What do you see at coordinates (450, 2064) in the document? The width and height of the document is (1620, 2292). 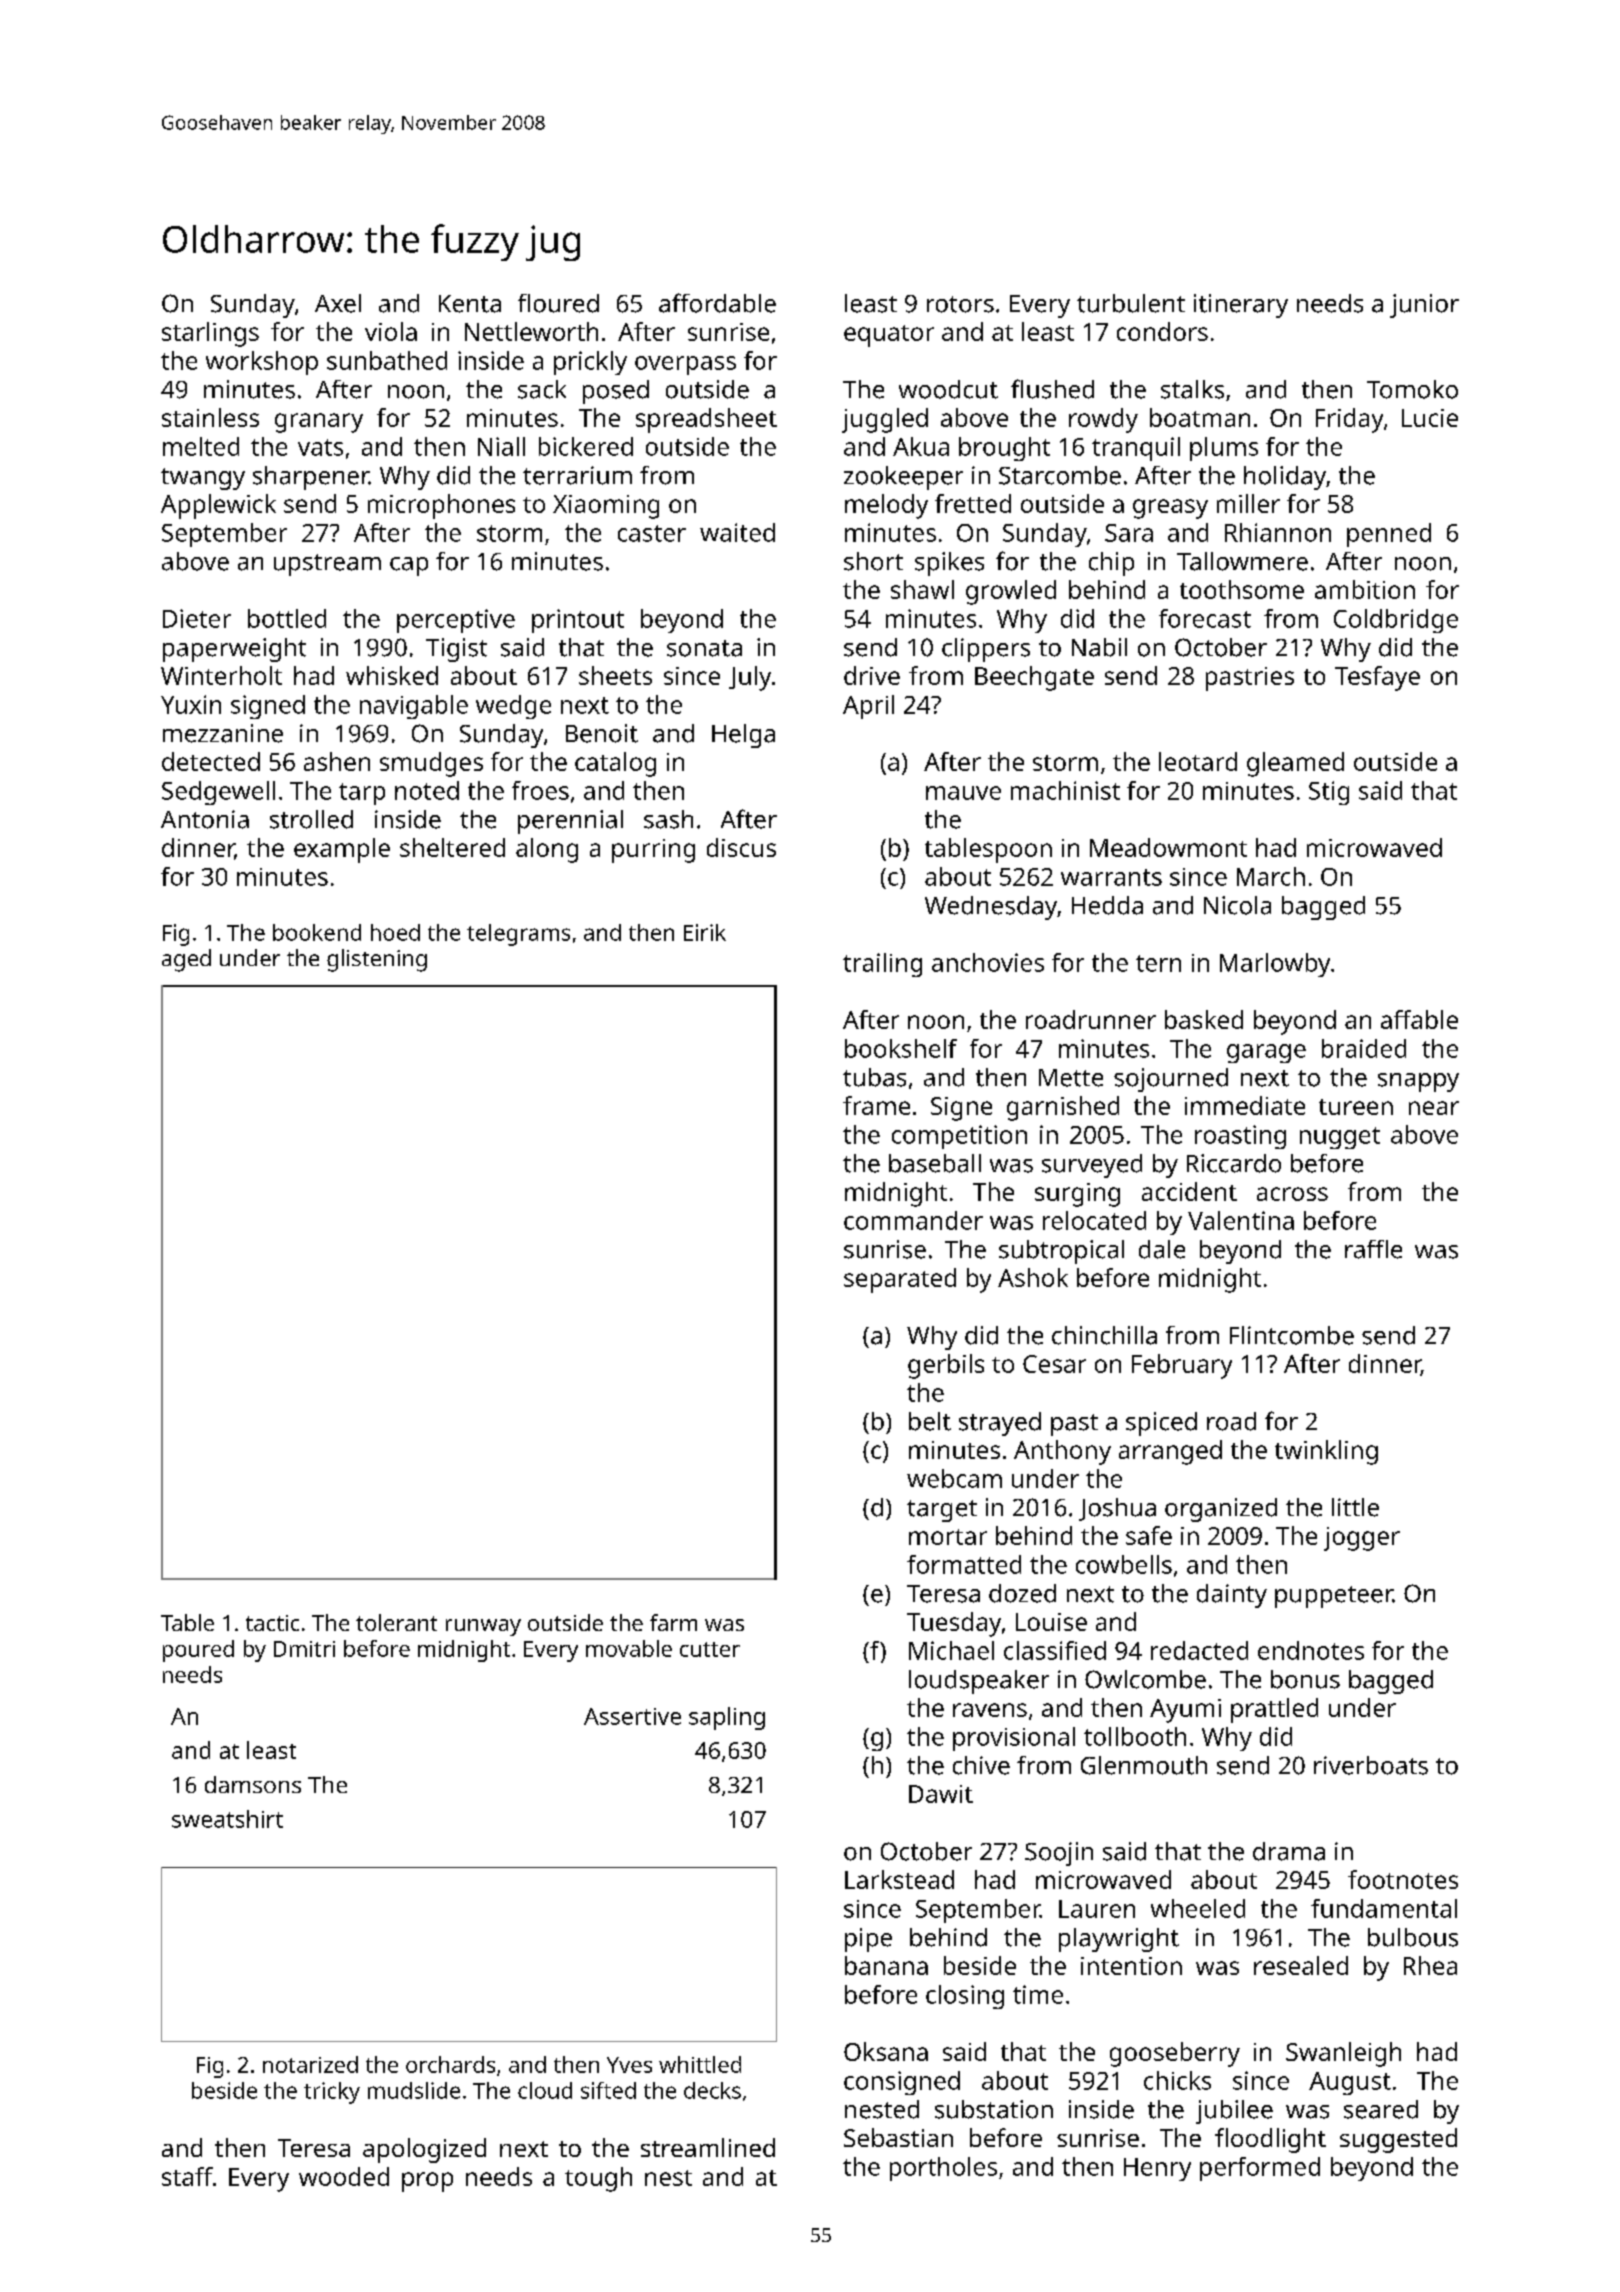 I see `orchards` at bounding box center [450, 2064].
